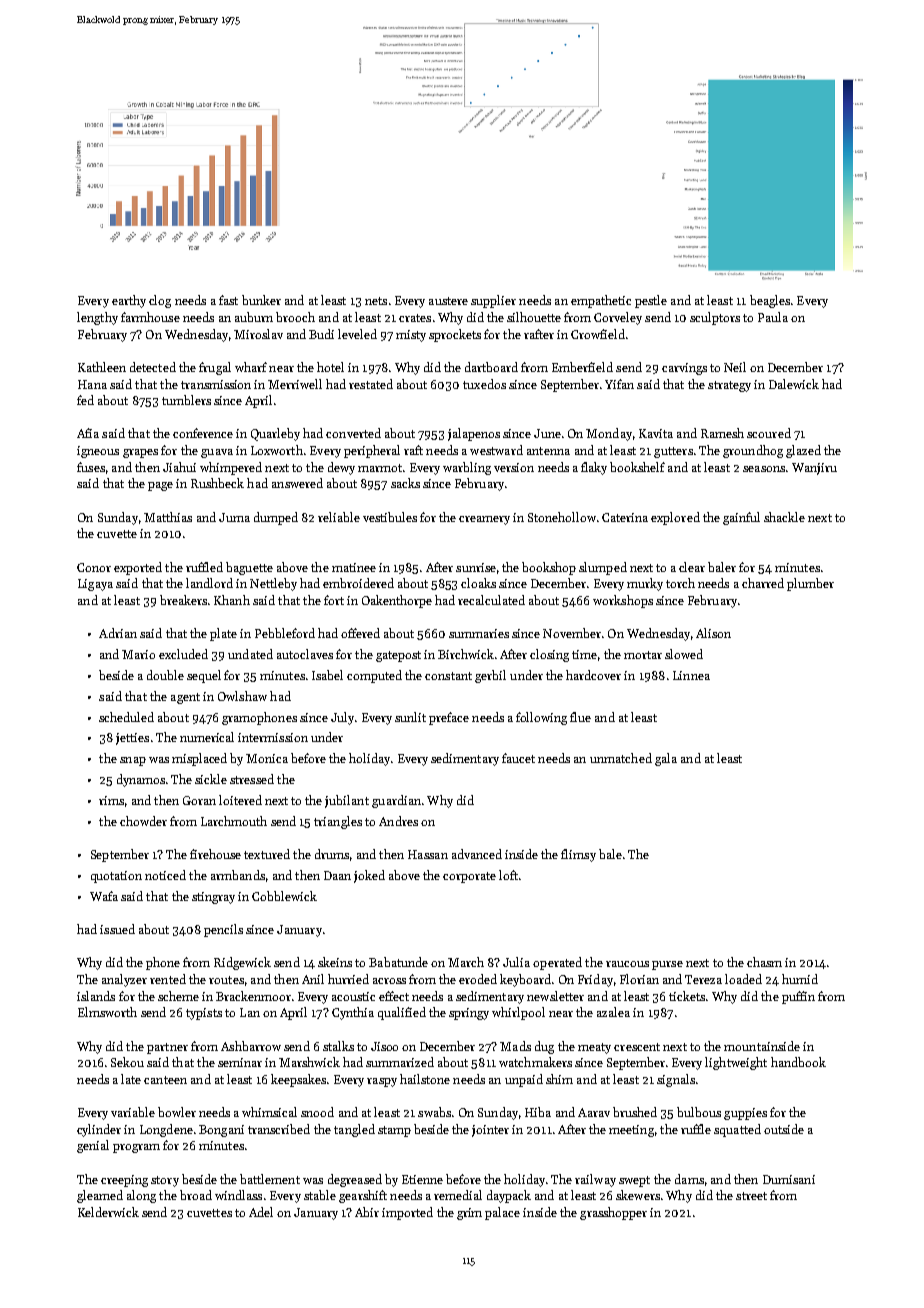  Describe the element at coordinates (251, 1046) in the page. I see `Ashbarrow` at that location.
